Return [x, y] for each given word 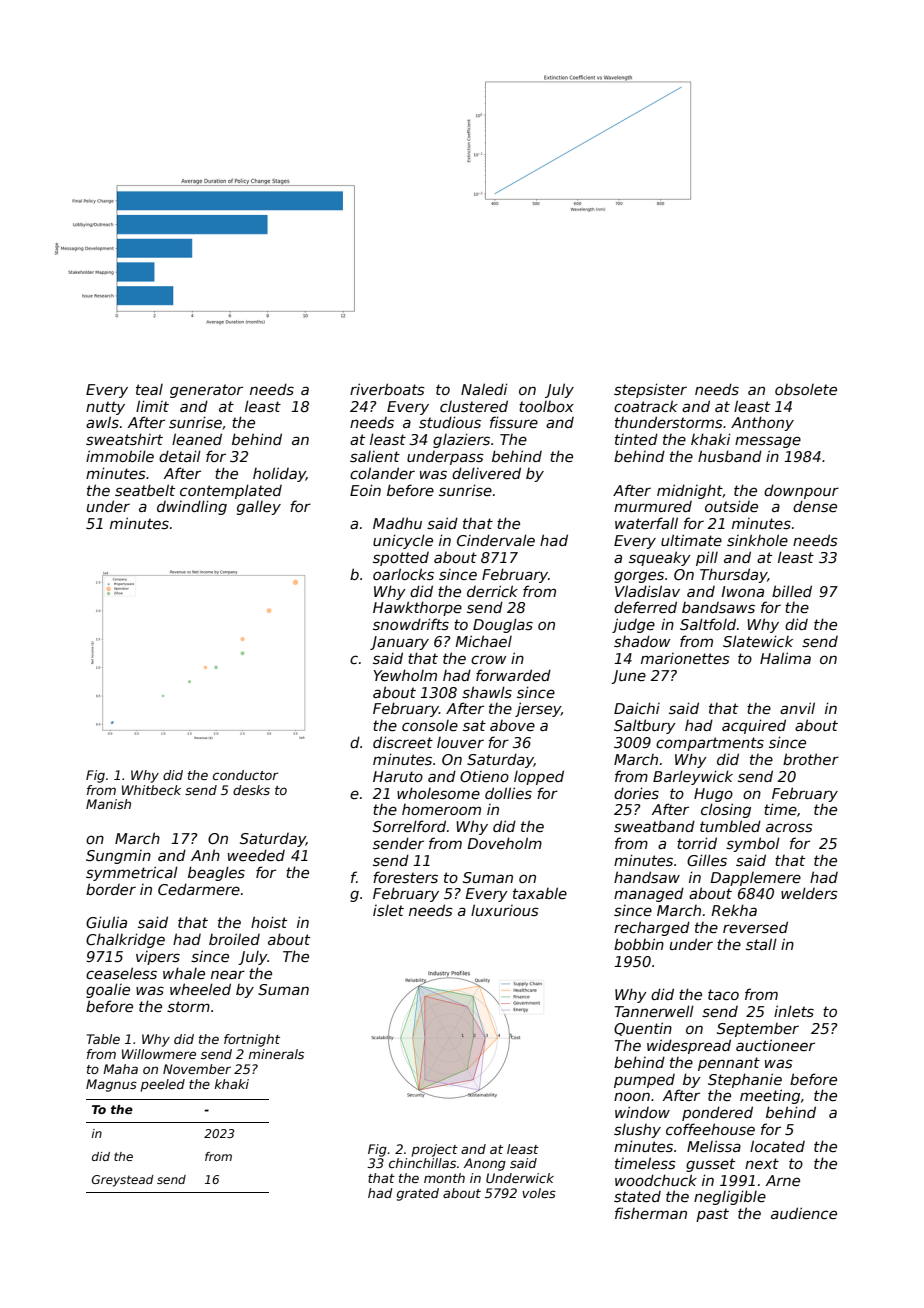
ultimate [691, 540]
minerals [276, 1054]
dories [636, 793]
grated [418, 1194]
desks [251, 790]
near [228, 974]
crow [489, 659]
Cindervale [496, 540]
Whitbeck [151, 790]
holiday [279, 474]
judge [633, 625]
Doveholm [504, 843]
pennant [729, 1064]
